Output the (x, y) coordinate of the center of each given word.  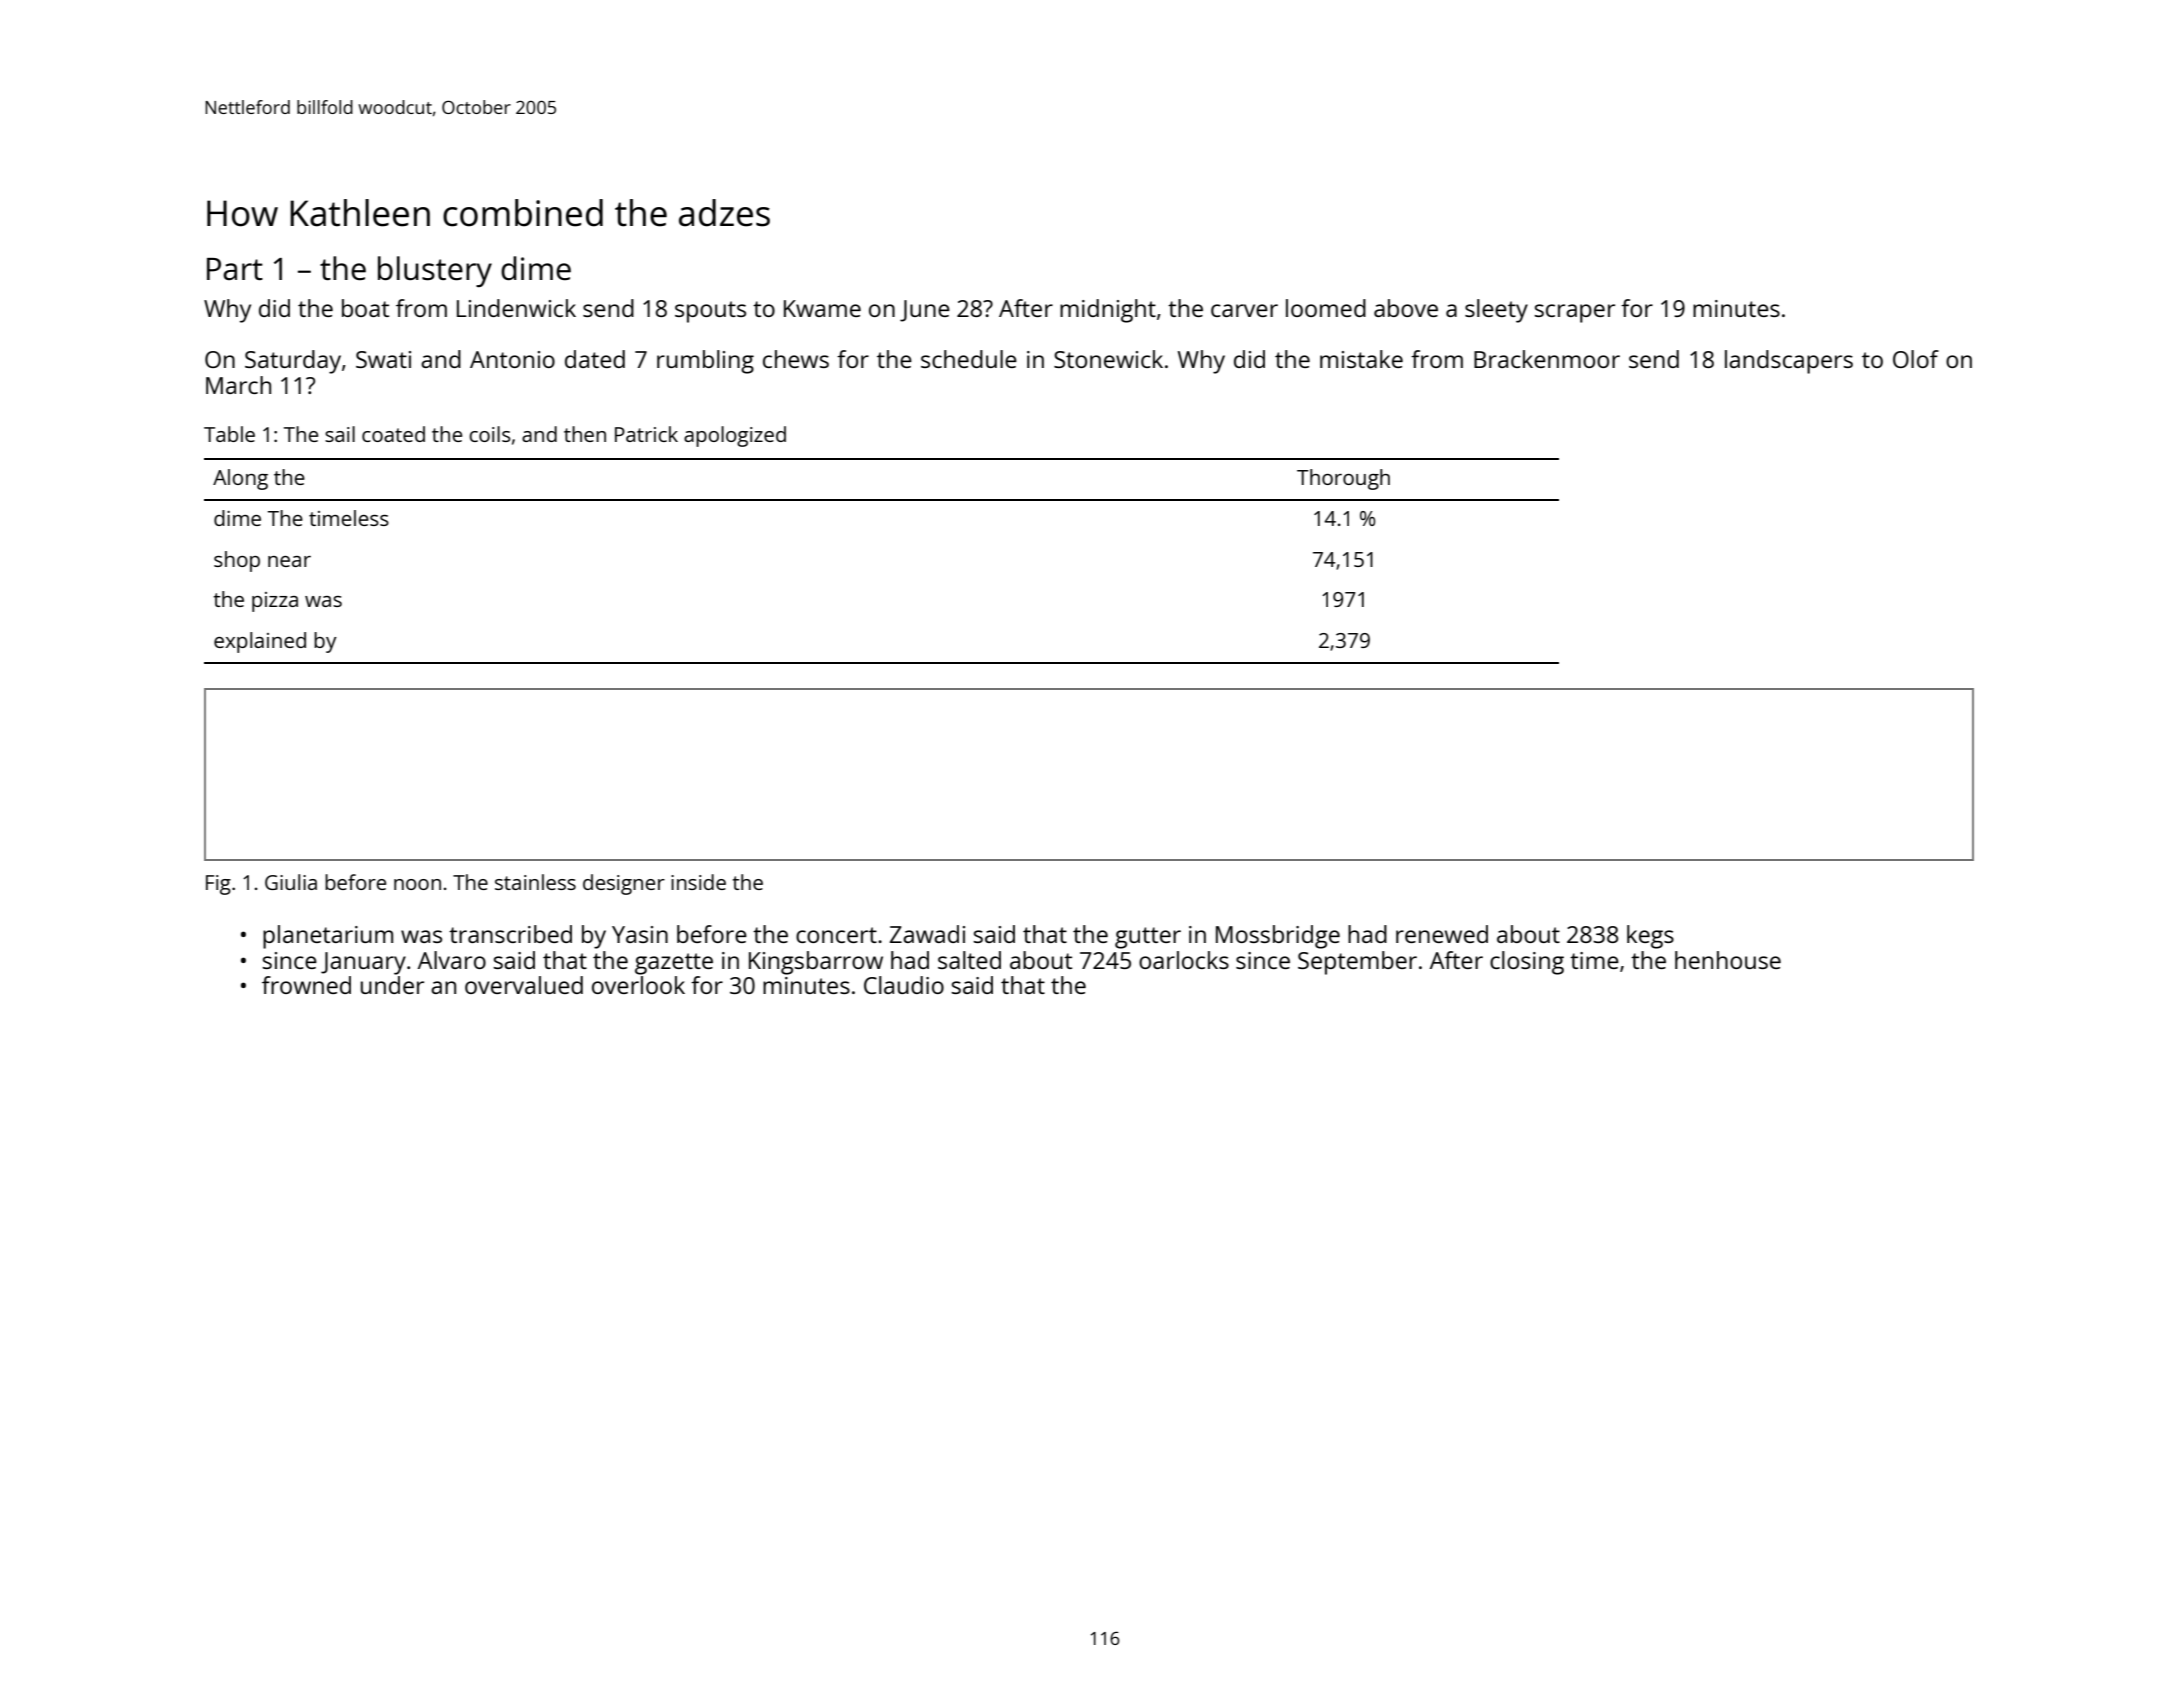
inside (698, 882)
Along (240, 479)
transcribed (510, 934)
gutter (1148, 938)
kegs (1650, 937)
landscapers (1789, 362)
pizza (275, 602)
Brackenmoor (1547, 359)
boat (365, 308)
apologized (735, 436)
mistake (1361, 359)
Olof (1916, 359)
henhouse (1728, 960)
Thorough (1343, 479)
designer (624, 884)
